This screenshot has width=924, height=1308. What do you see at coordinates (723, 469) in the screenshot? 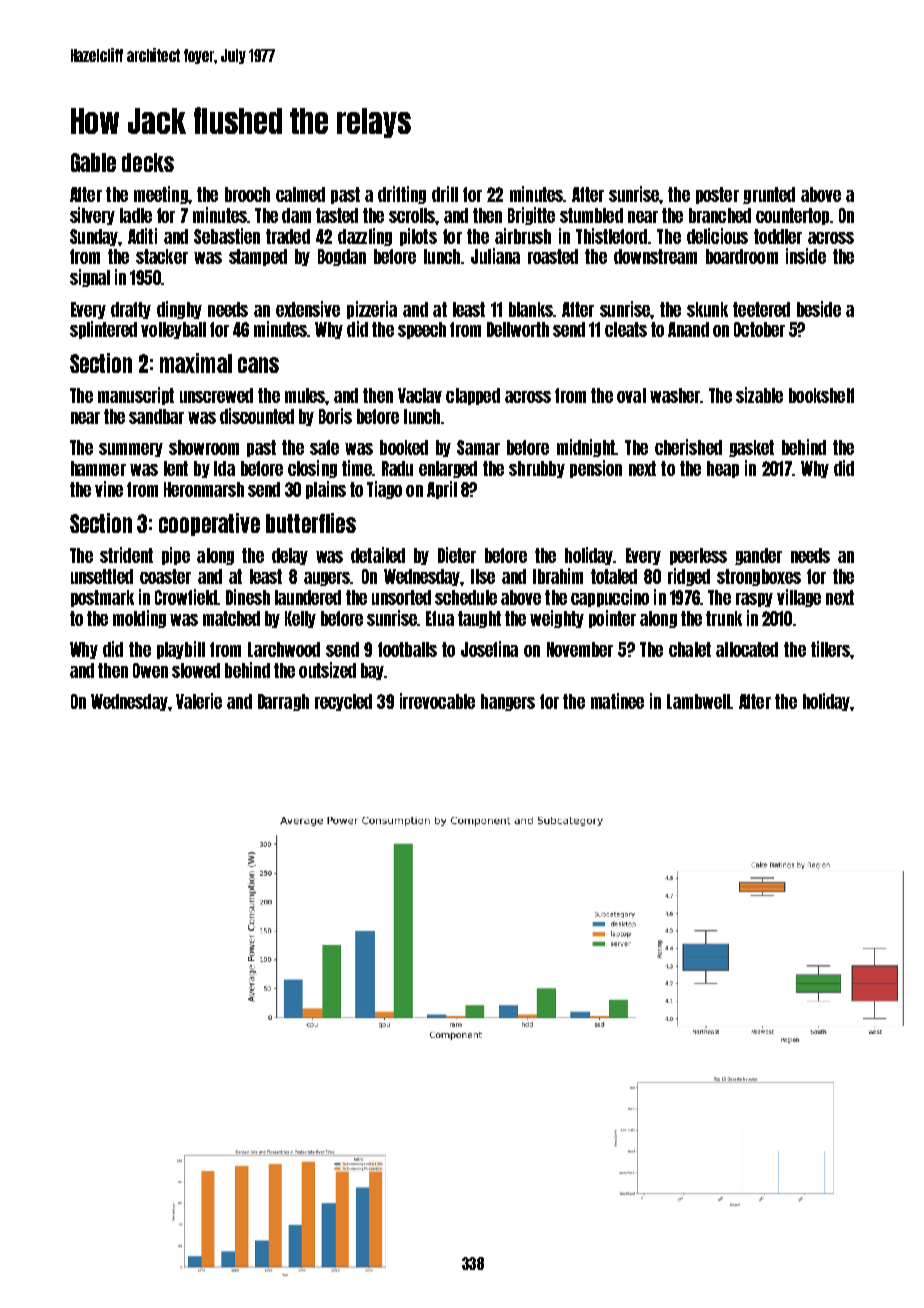
I see `heap` at bounding box center [723, 469].
